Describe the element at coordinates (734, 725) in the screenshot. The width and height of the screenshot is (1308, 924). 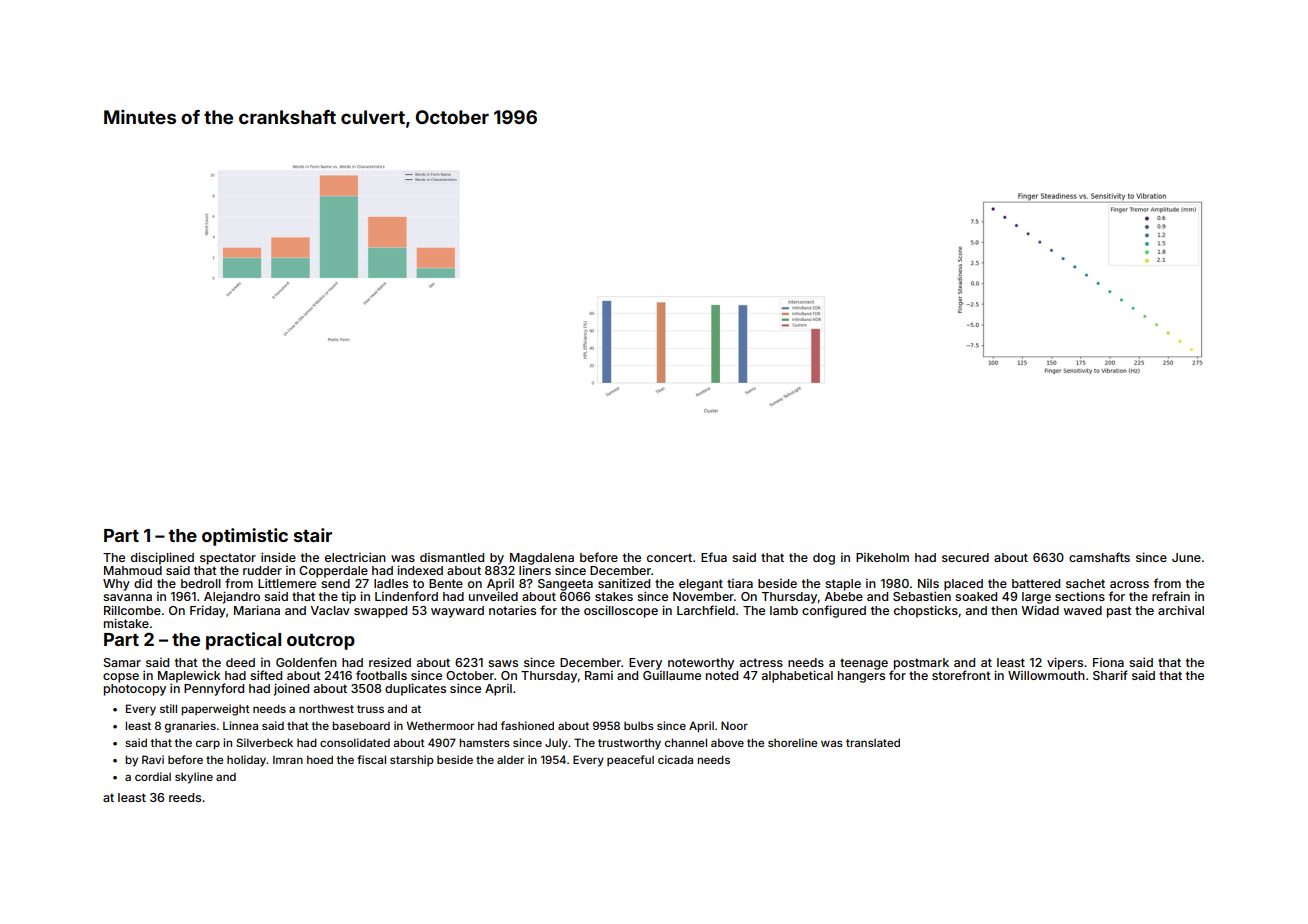
I see `Noor` at that location.
